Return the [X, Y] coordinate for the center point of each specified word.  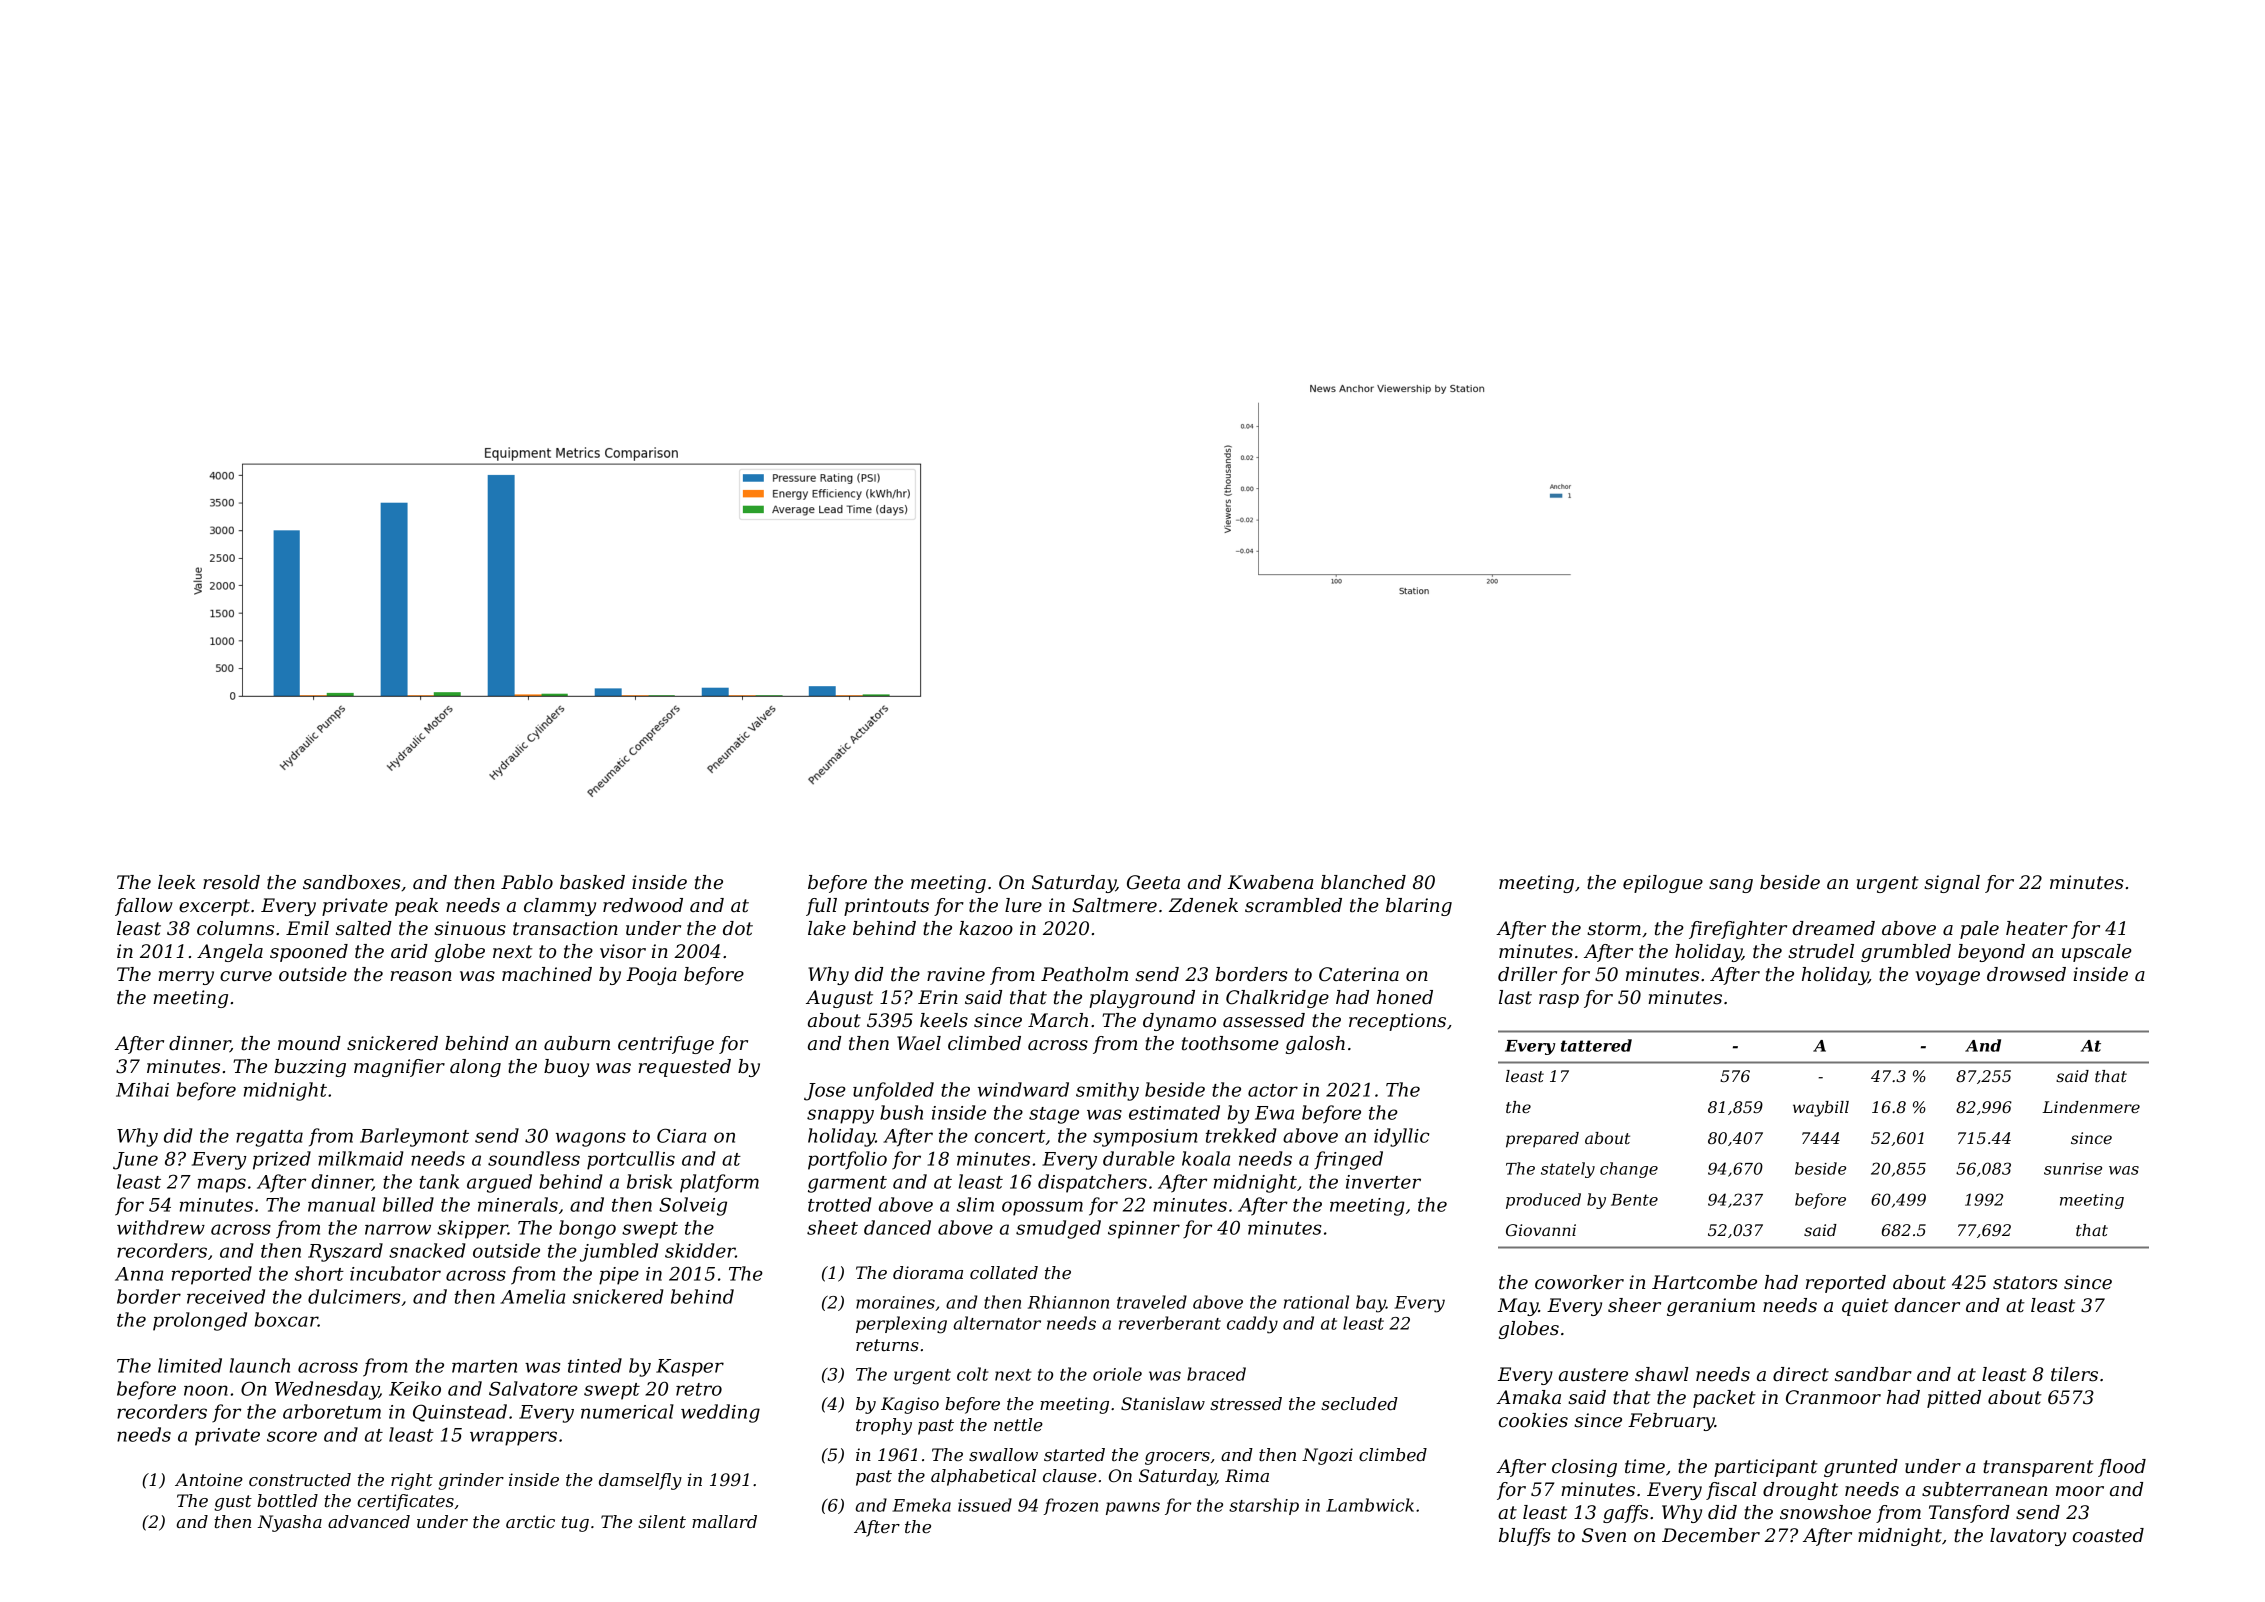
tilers [2074, 1374]
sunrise [2073, 1169]
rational [1316, 1302]
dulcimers [354, 1296]
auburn [577, 1043]
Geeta [1153, 882]
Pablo [527, 882]
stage [1054, 1115]
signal [1952, 884]
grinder [471, 1481]
